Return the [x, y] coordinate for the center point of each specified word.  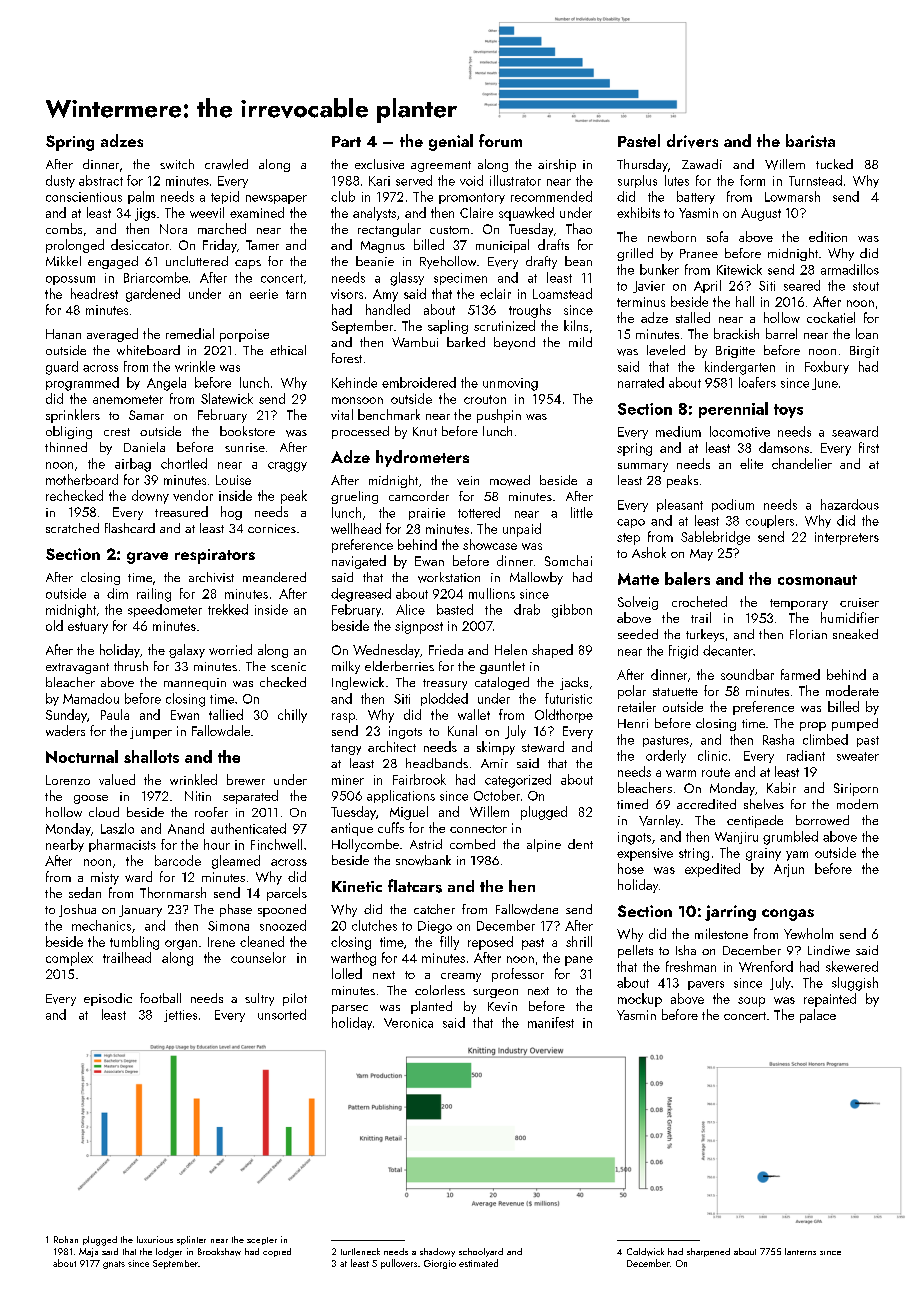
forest [347, 358]
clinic [712, 755]
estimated [478, 1263]
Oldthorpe [564, 716]
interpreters [847, 538]
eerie [264, 294]
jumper [151, 733]
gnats [114, 1265]
